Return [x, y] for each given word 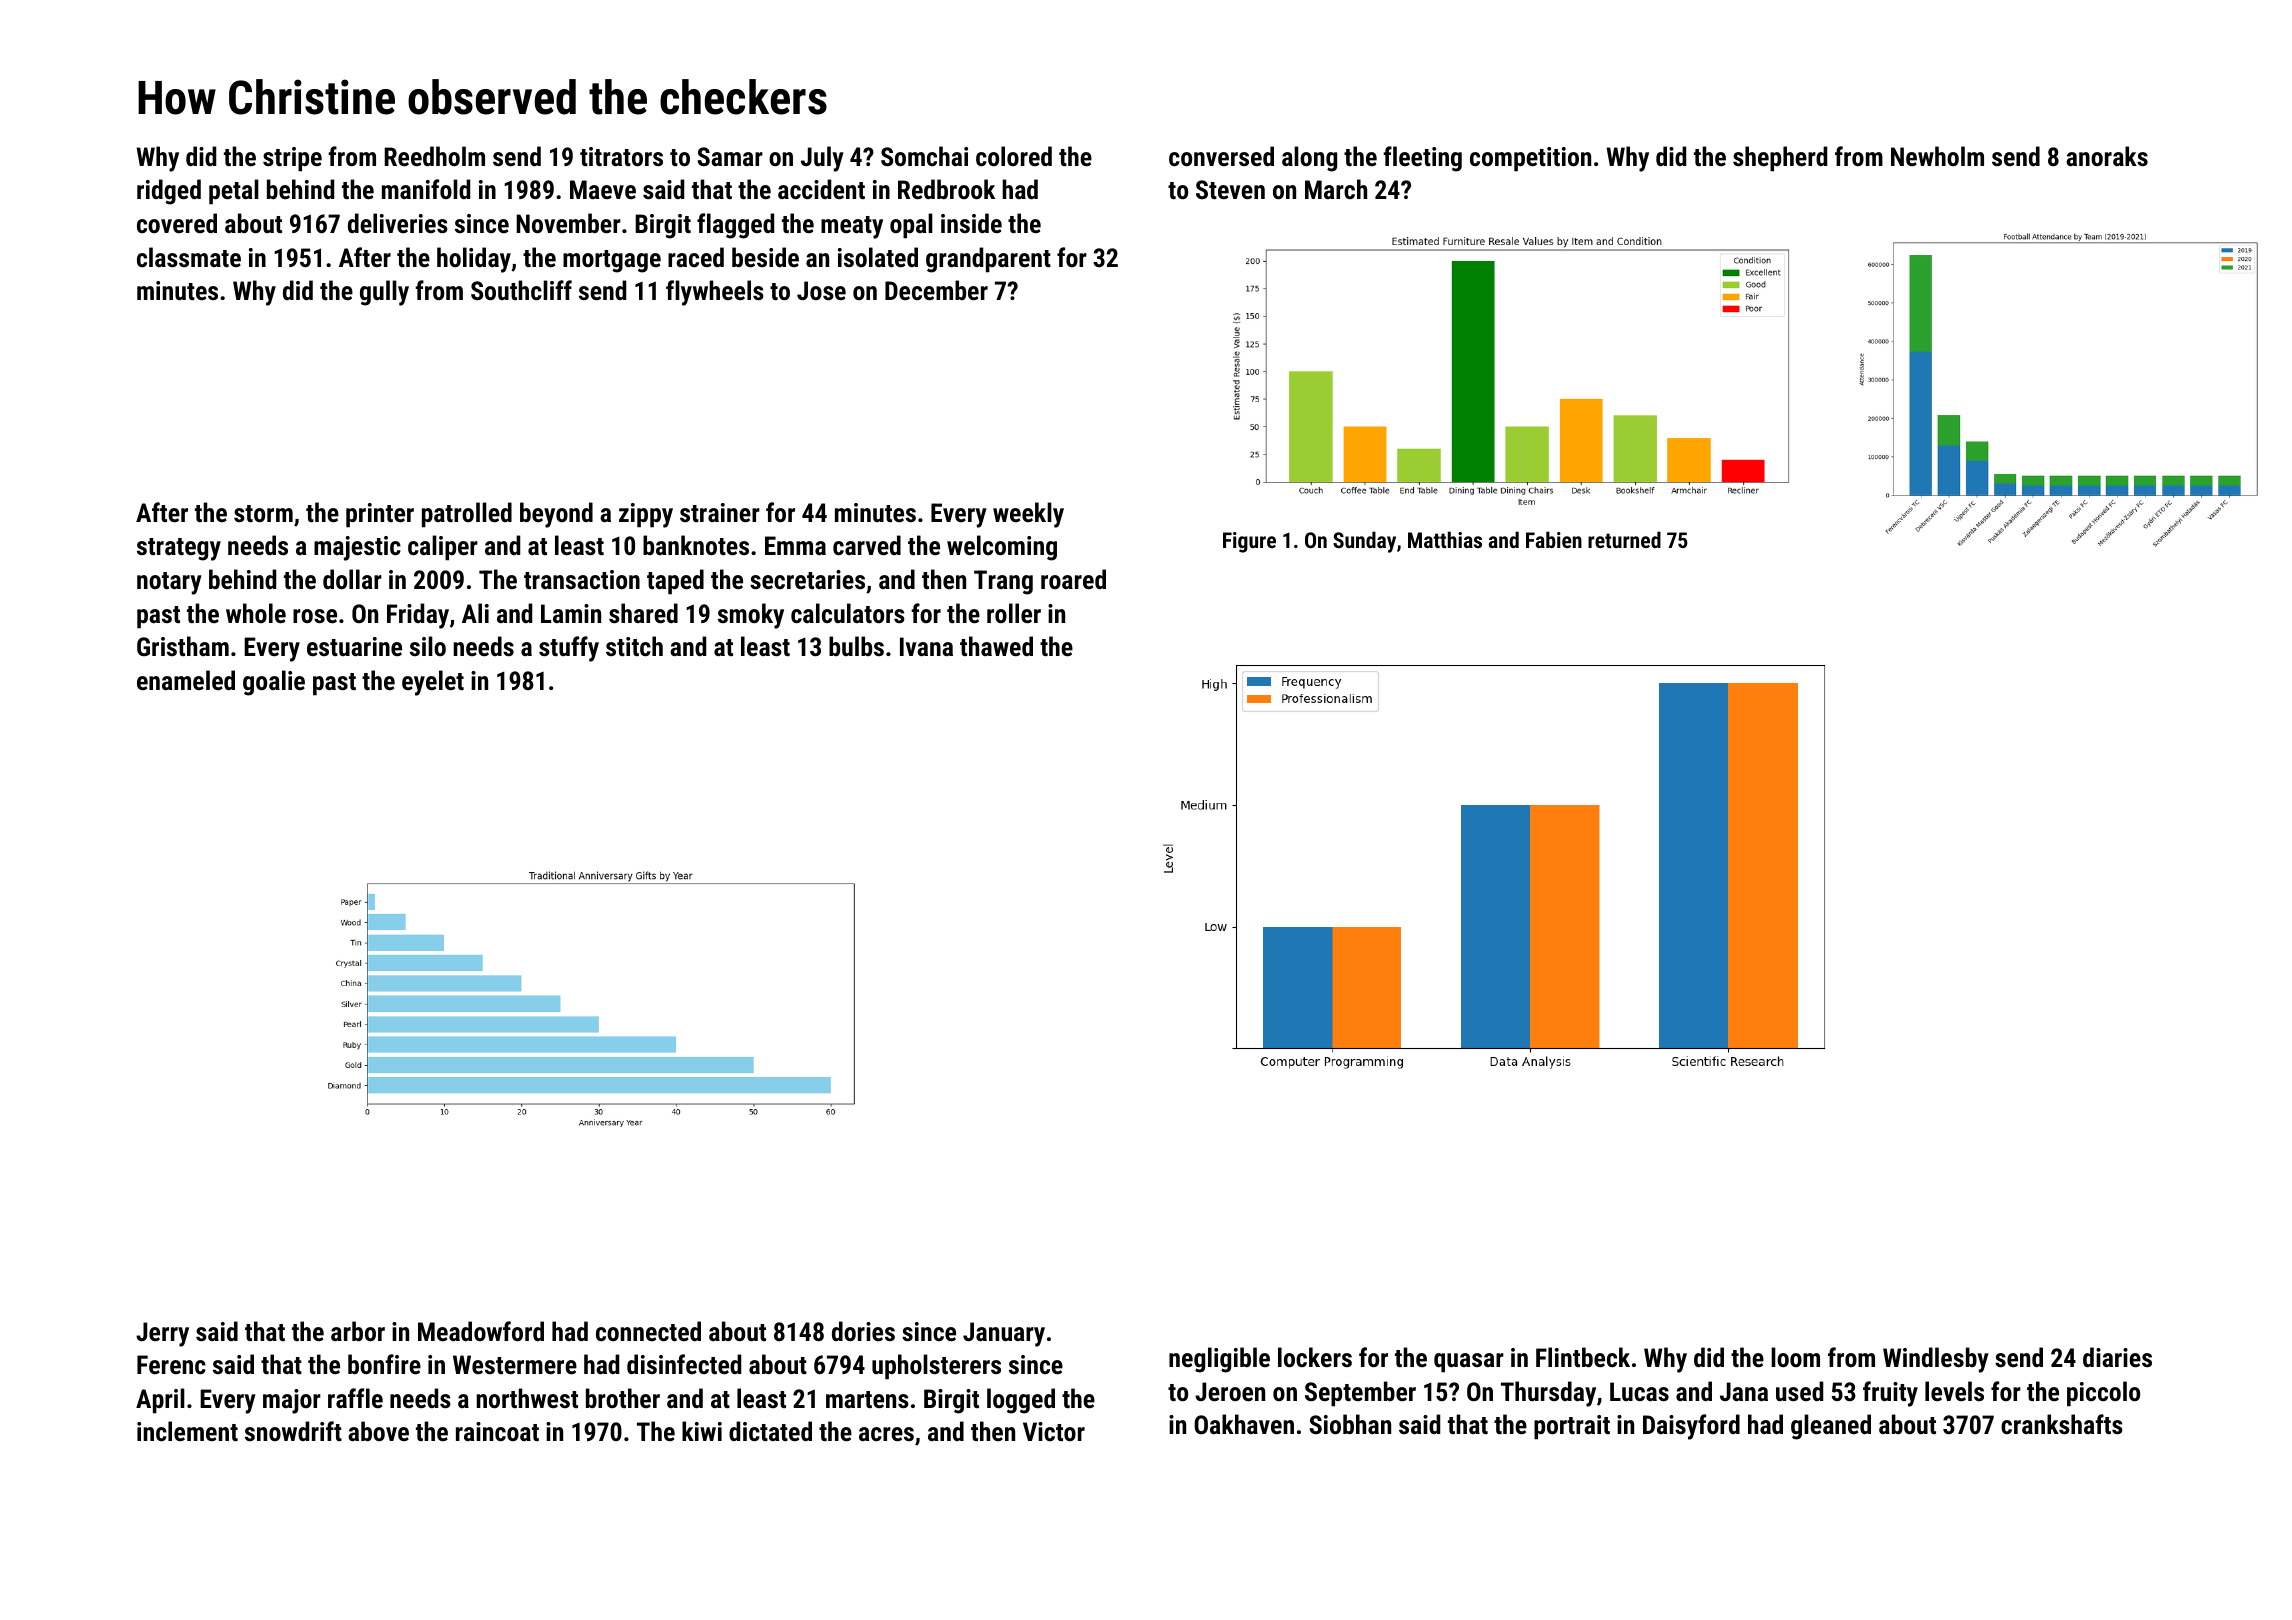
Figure [1249, 542]
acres [886, 1434]
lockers [1315, 1357]
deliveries [398, 223]
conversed [1221, 156]
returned [1624, 539]
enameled [186, 680]
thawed [996, 646]
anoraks [2107, 156]
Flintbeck [1583, 1357]
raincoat [497, 1431]
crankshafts [2062, 1424]
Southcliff [521, 290]
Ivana [926, 646]
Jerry [162, 1334]
